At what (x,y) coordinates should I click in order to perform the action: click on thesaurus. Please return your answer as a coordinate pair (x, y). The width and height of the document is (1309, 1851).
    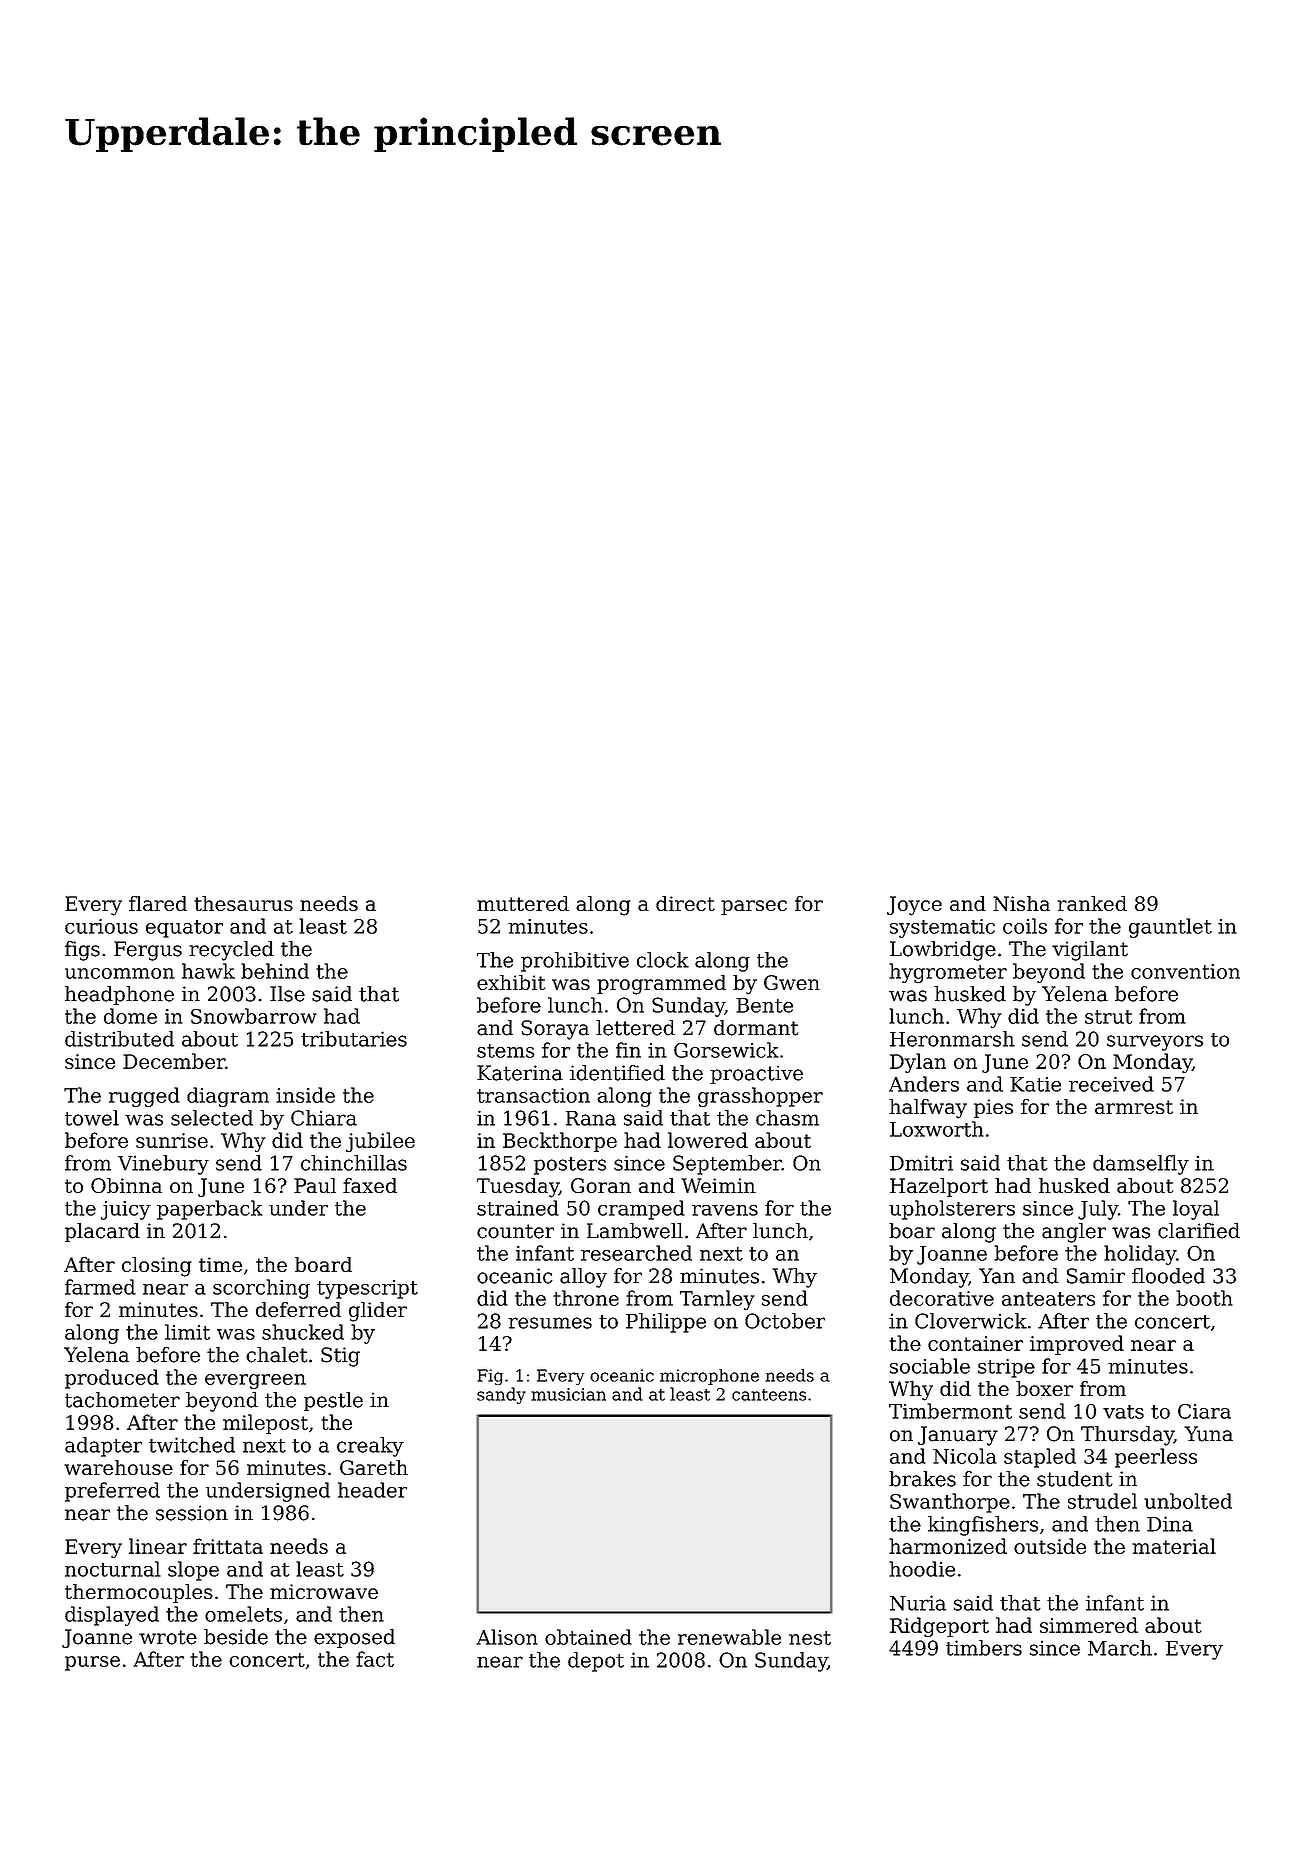
    Looking at the image, I should click on (243, 903).
